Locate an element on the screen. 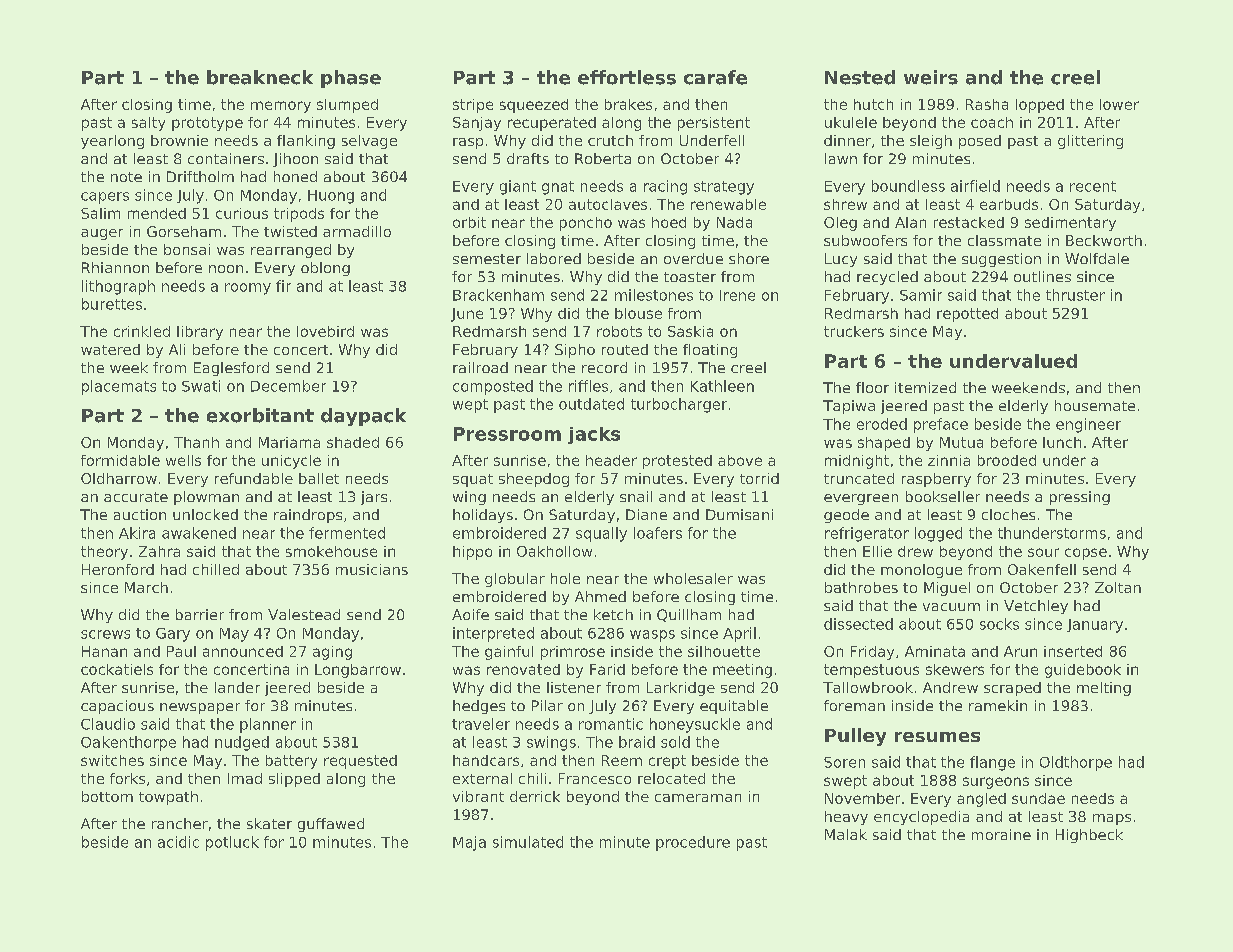  Roberta is located at coordinates (603, 158).
